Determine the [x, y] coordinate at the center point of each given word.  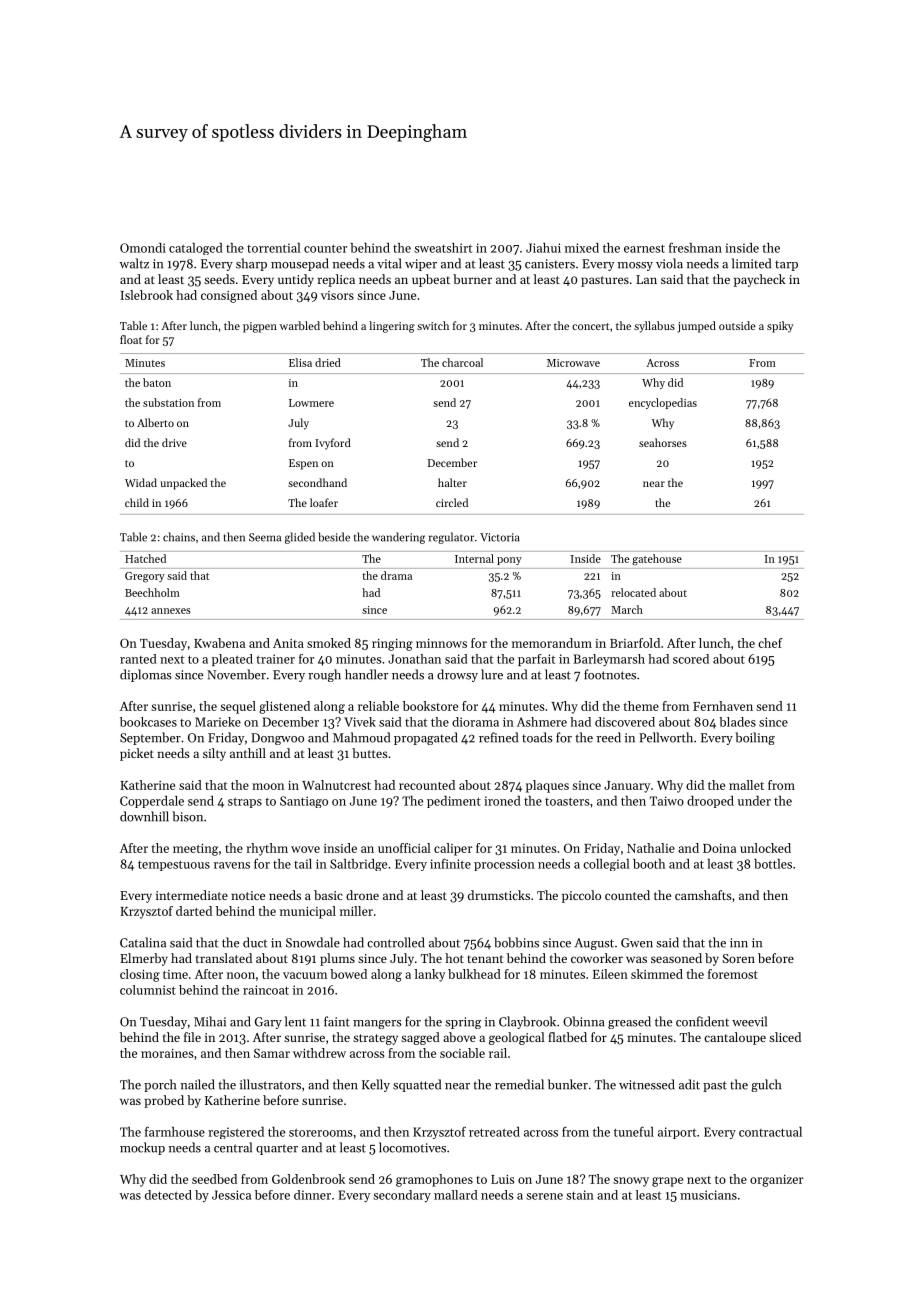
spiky [780, 327]
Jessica [231, 1195]
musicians [708, 1195]
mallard [456, 1195]
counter [325, 248]
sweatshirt [443, 248]
